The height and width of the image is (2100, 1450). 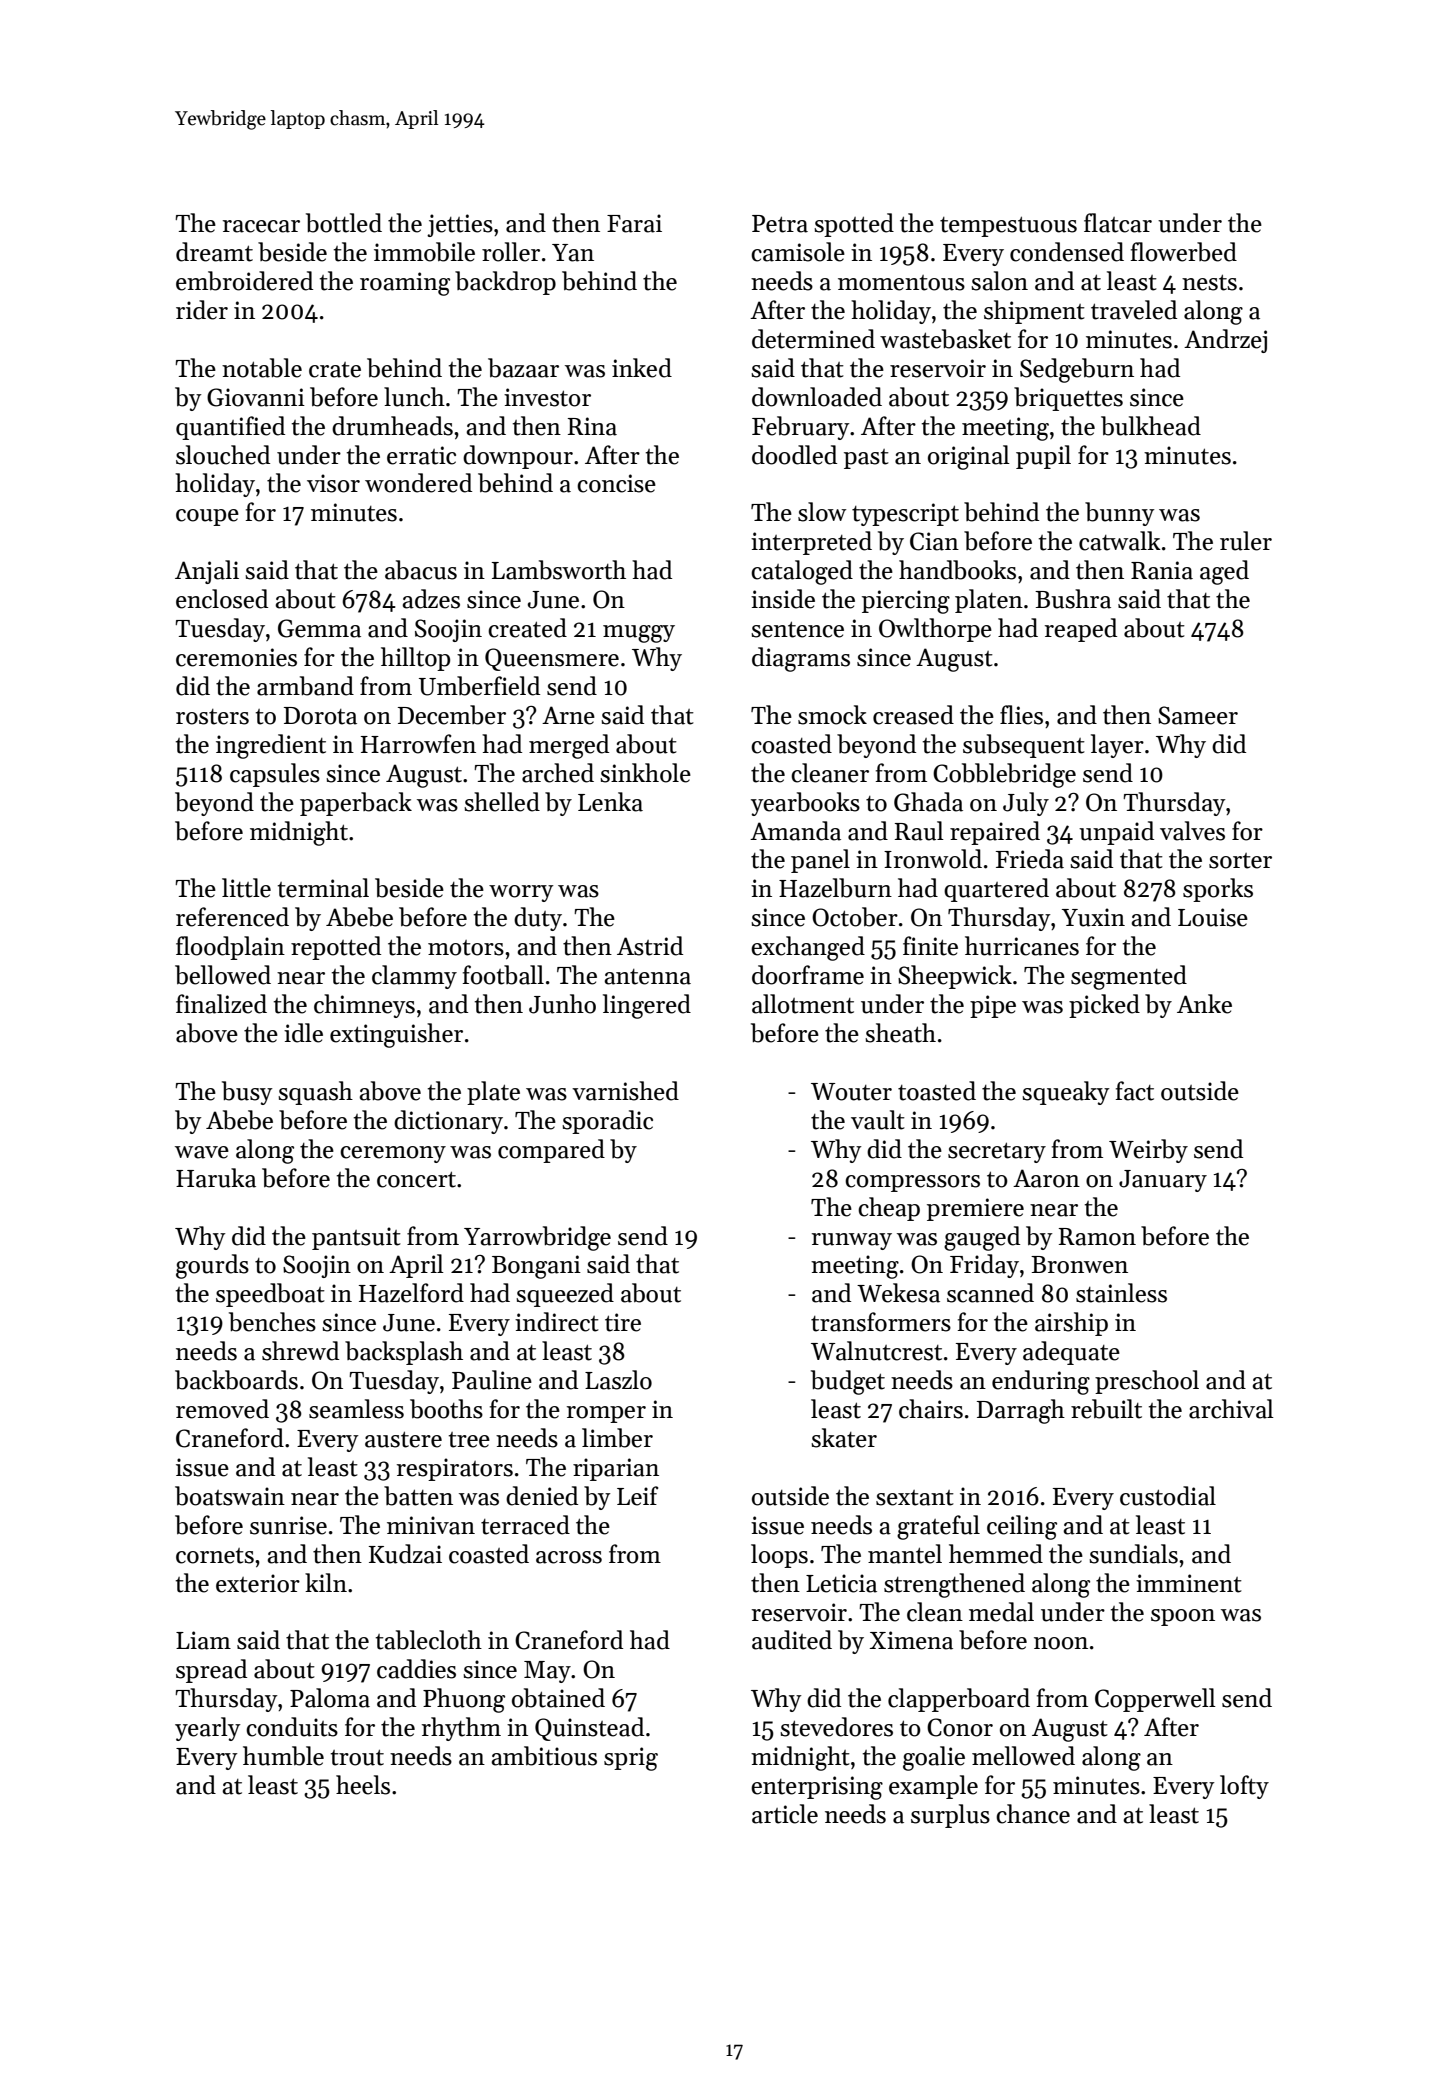 What do you see at coordinates (363, 1785) in the image?
I see `heels` at bounding box center [363, 1785].
